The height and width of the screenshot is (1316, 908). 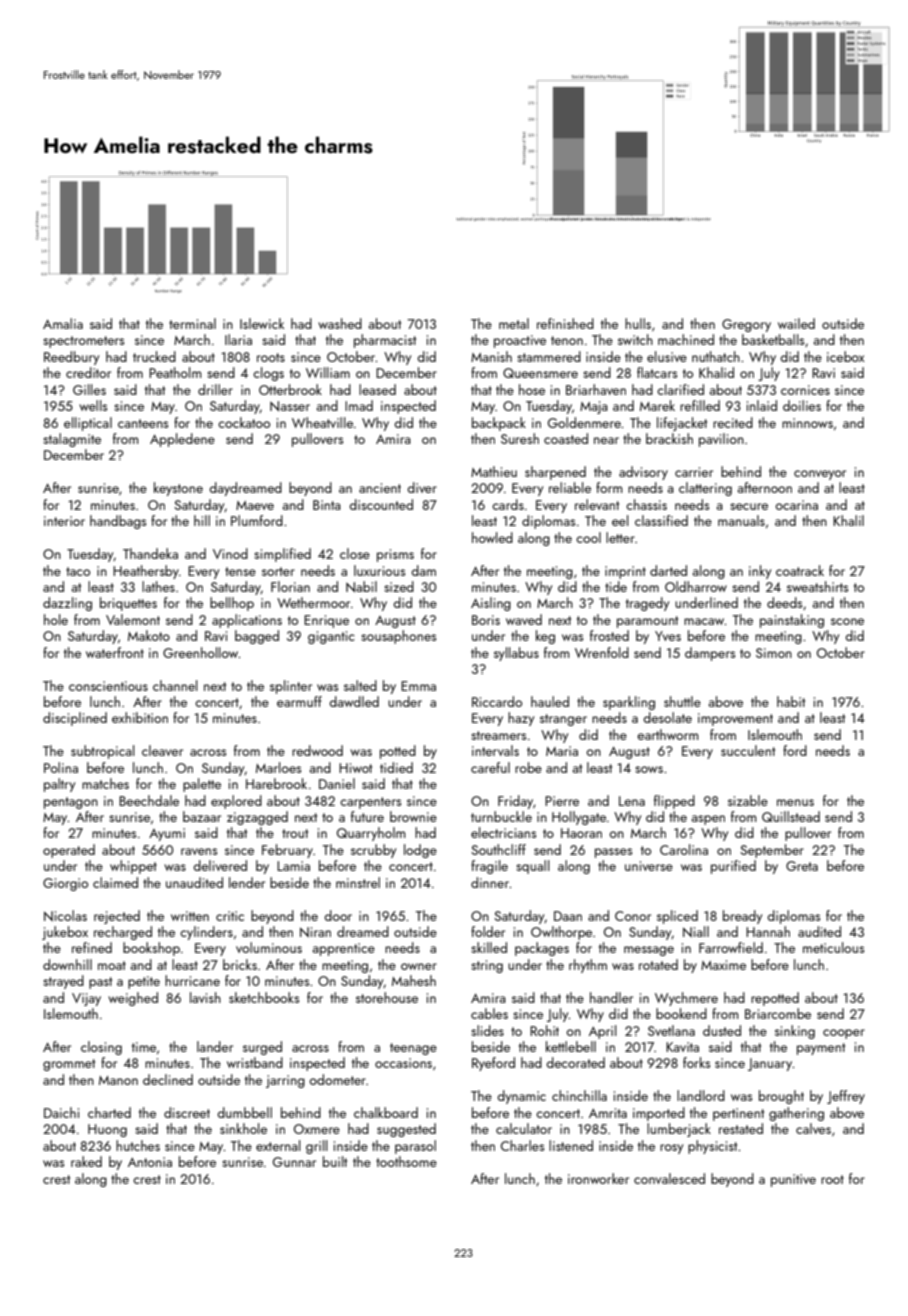 I want to click on refinished, so click(x=565, y=323).
